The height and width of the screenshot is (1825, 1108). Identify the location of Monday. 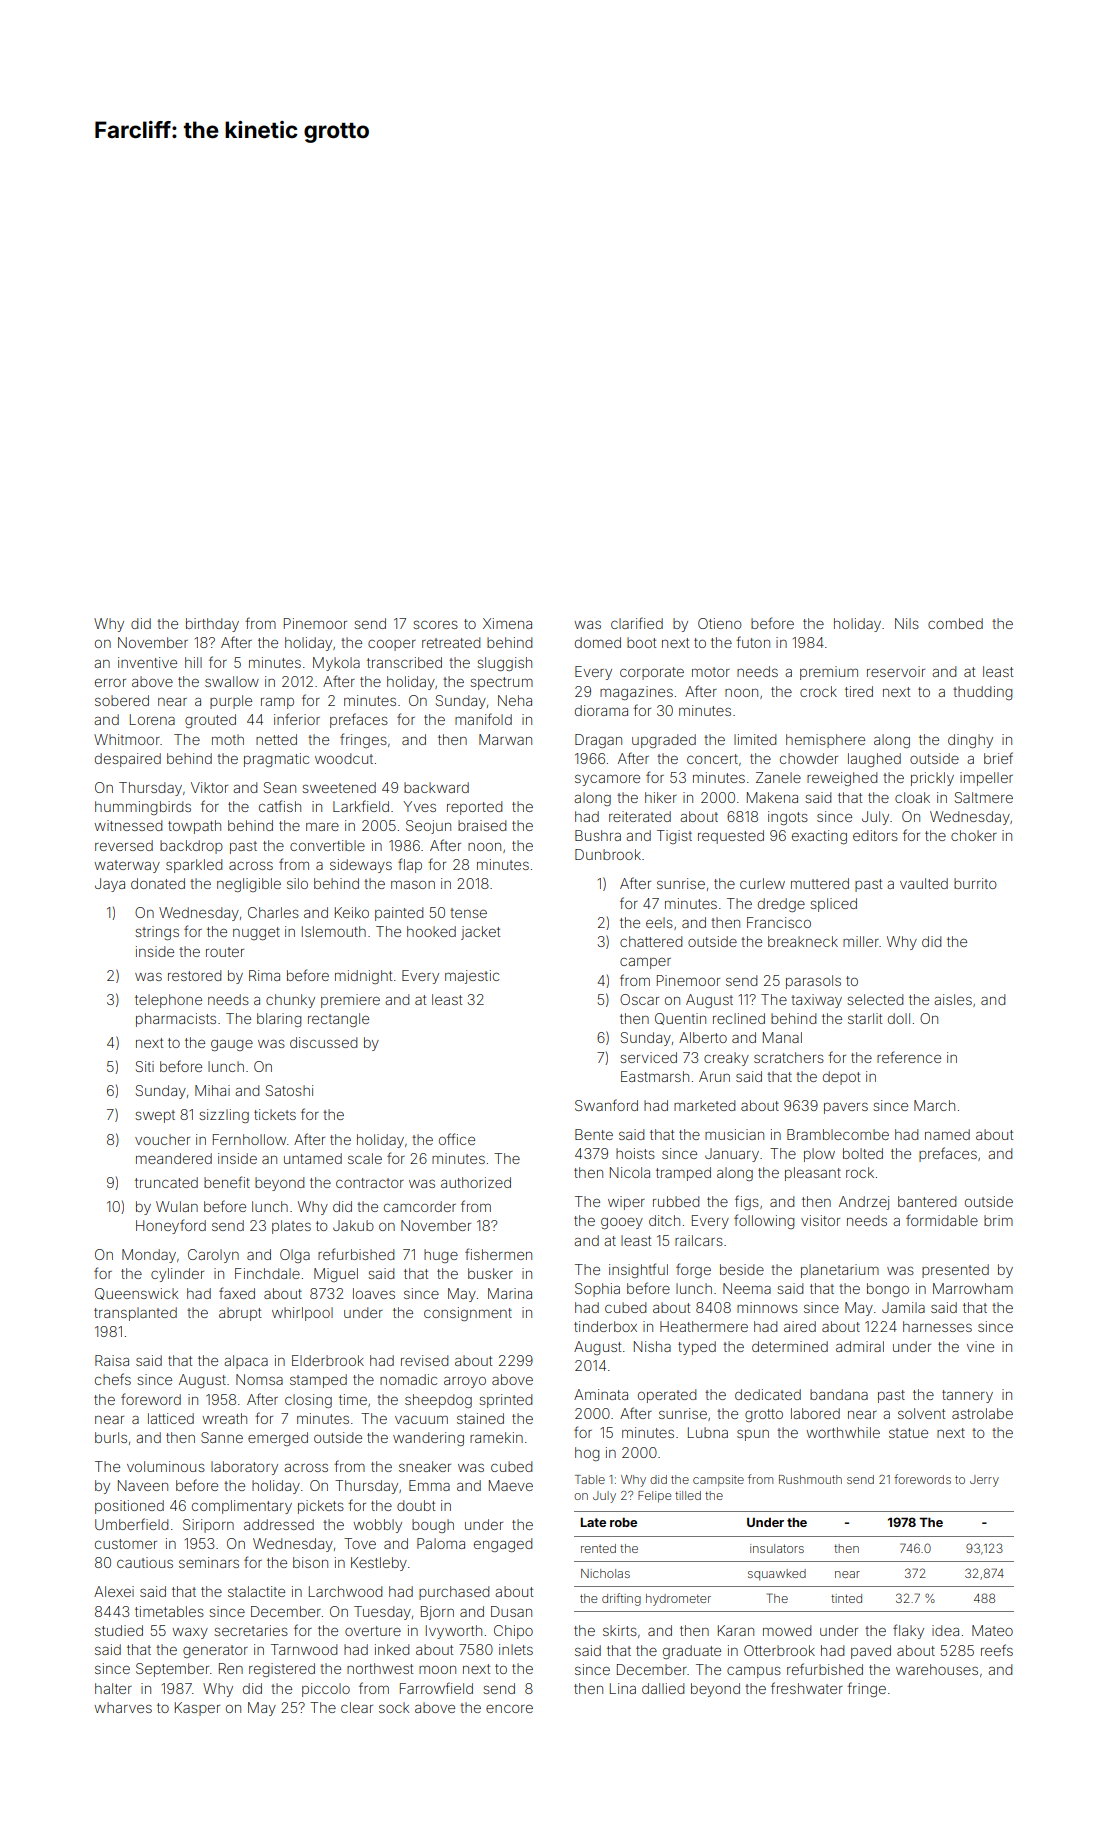
(149, 1256).
